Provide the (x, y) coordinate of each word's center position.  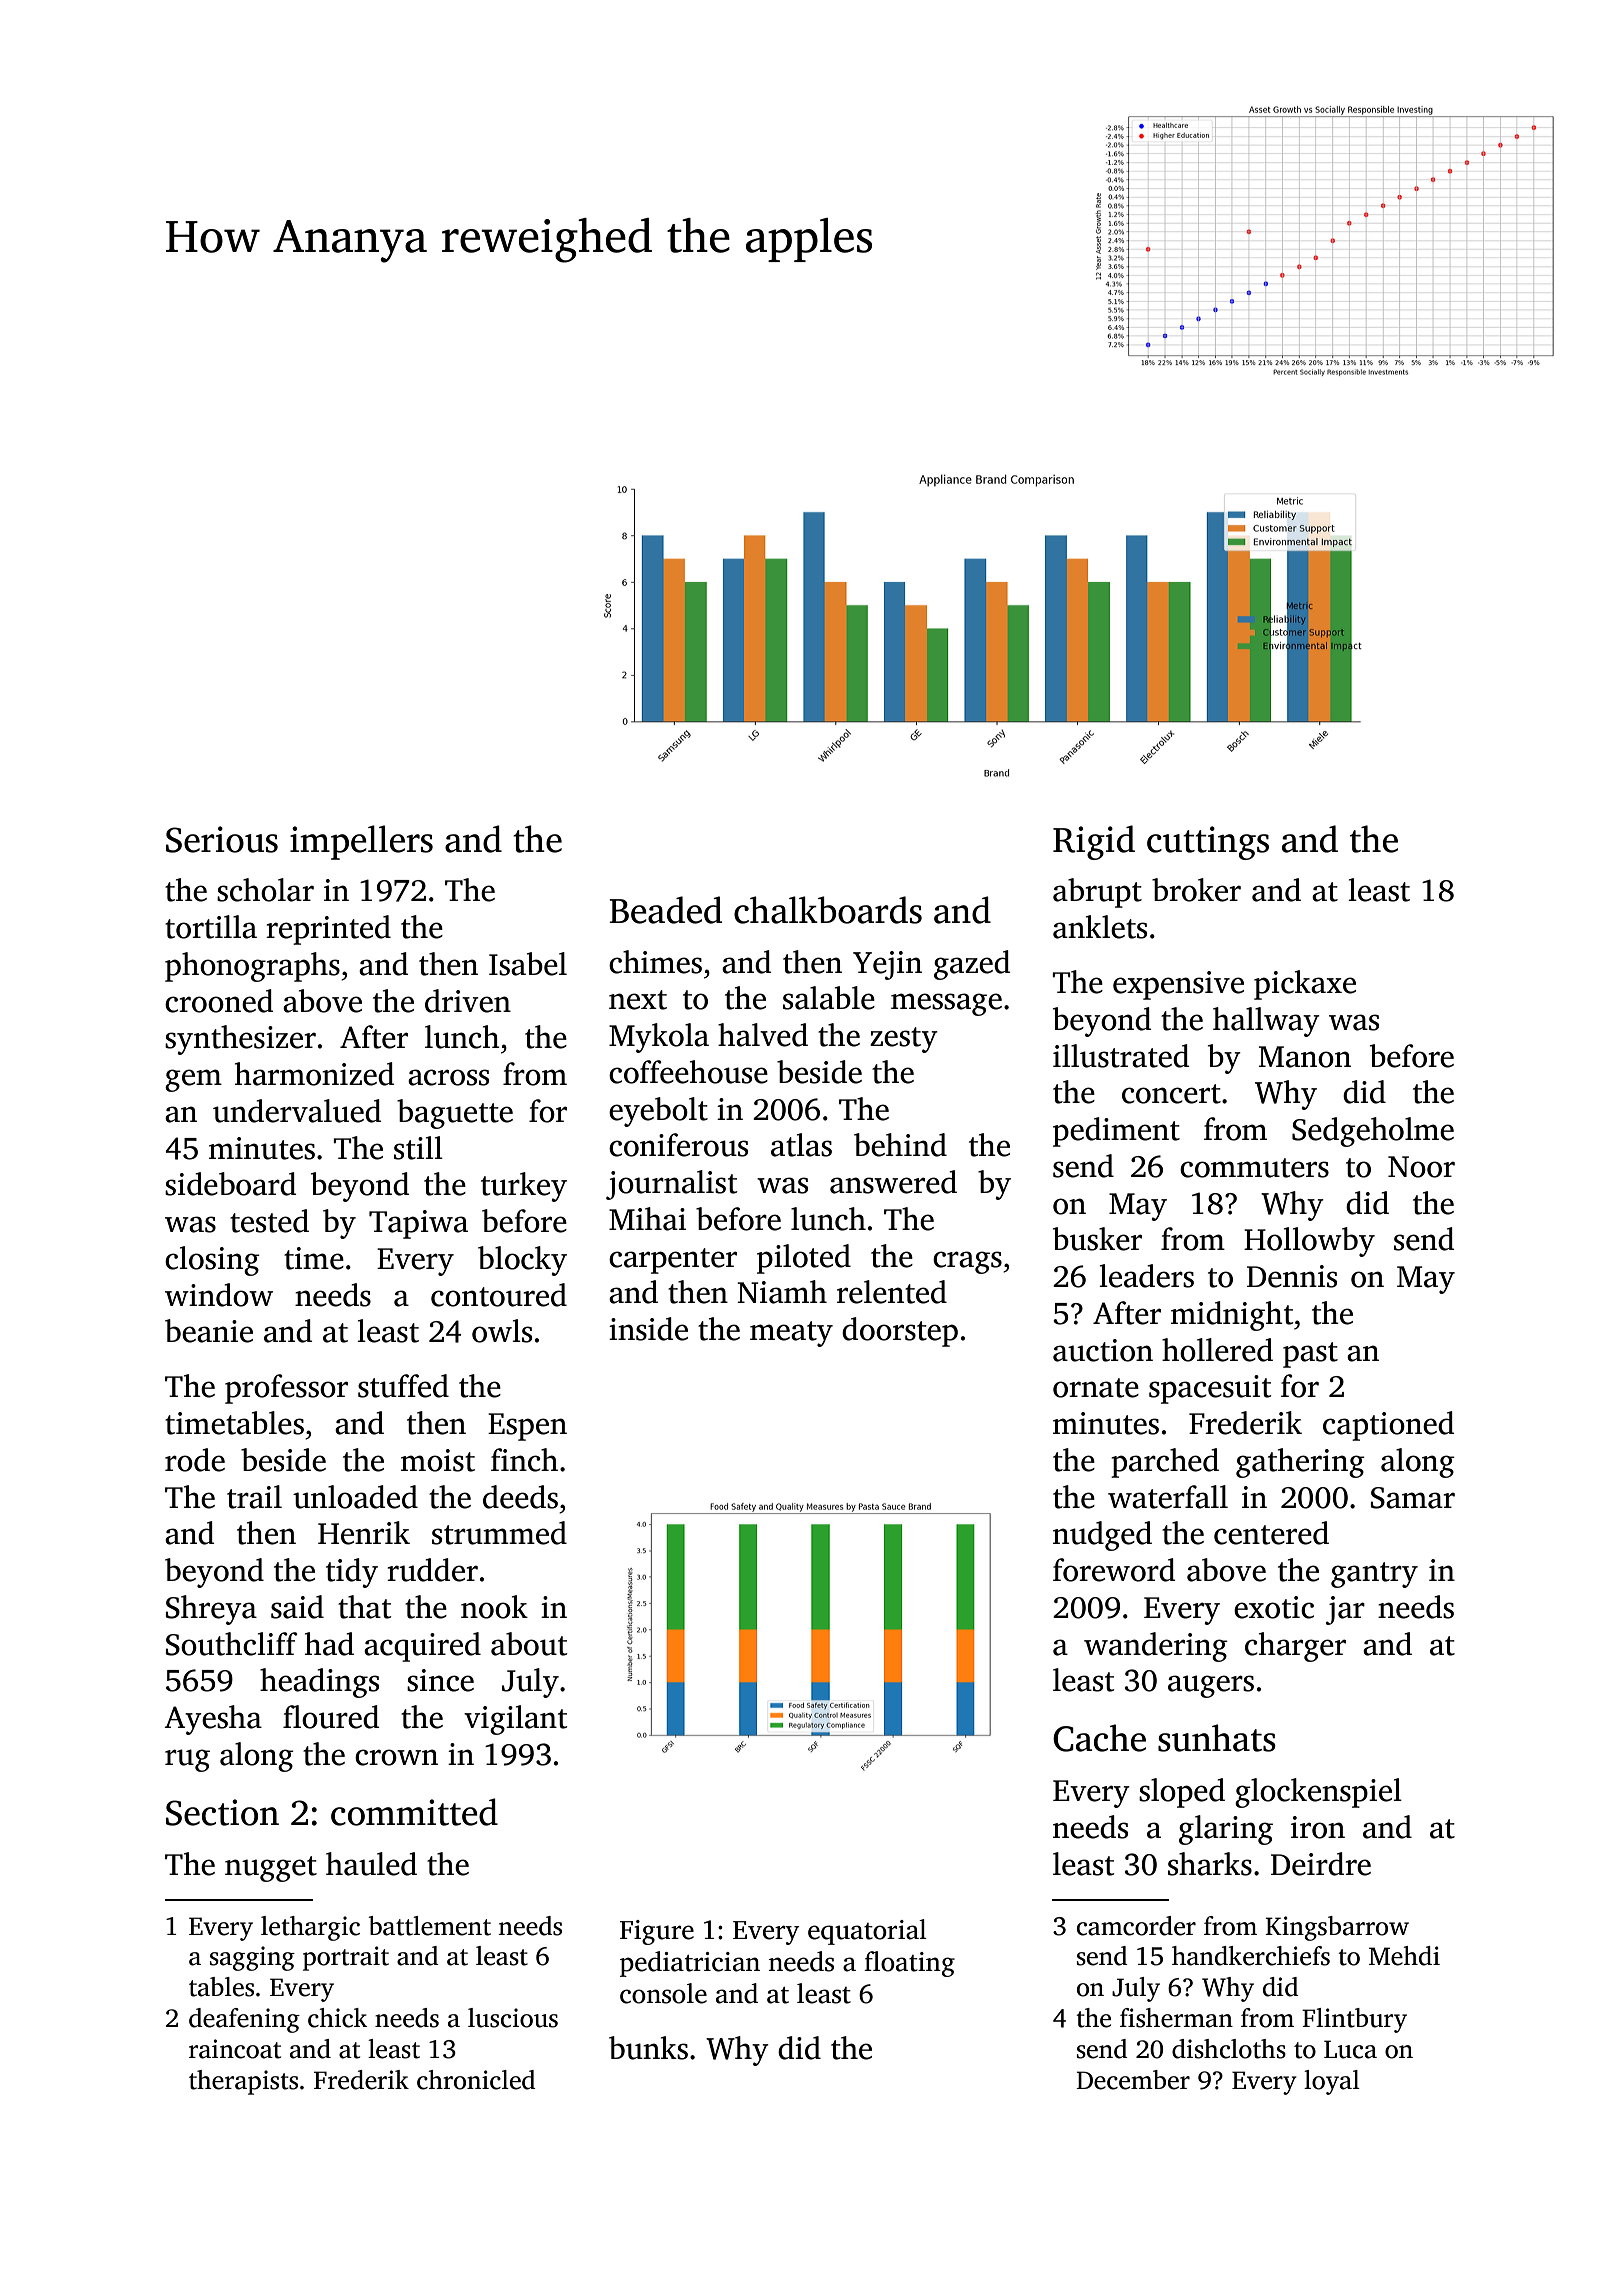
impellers (361, 842)
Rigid (1094, 842)
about (529, 1644)
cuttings (1208, 843)
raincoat (235, 2049)
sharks (1210, 1864)
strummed (499, 1533)
